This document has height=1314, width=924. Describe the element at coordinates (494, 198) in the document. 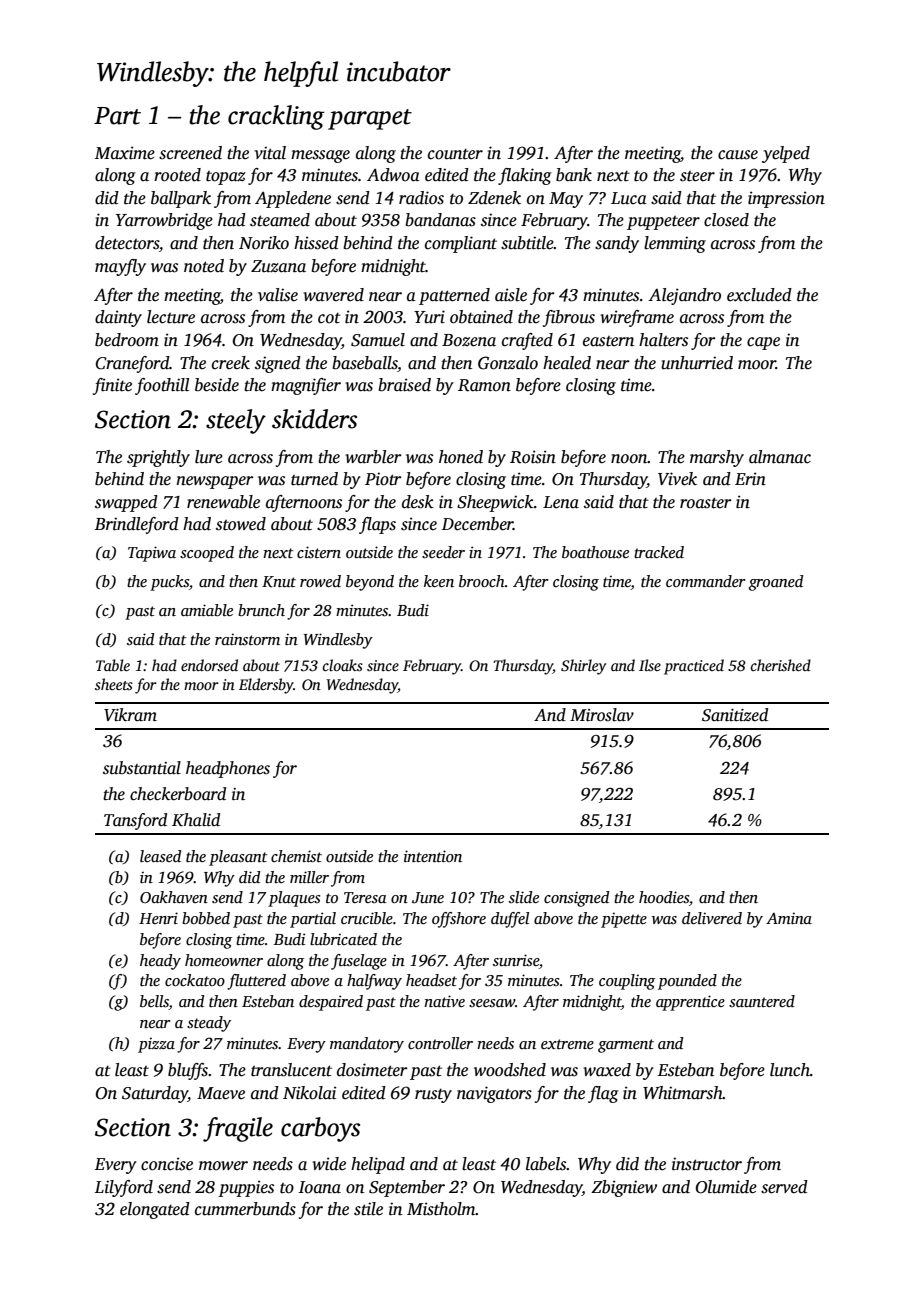

I see `Zdenek` at that location.
